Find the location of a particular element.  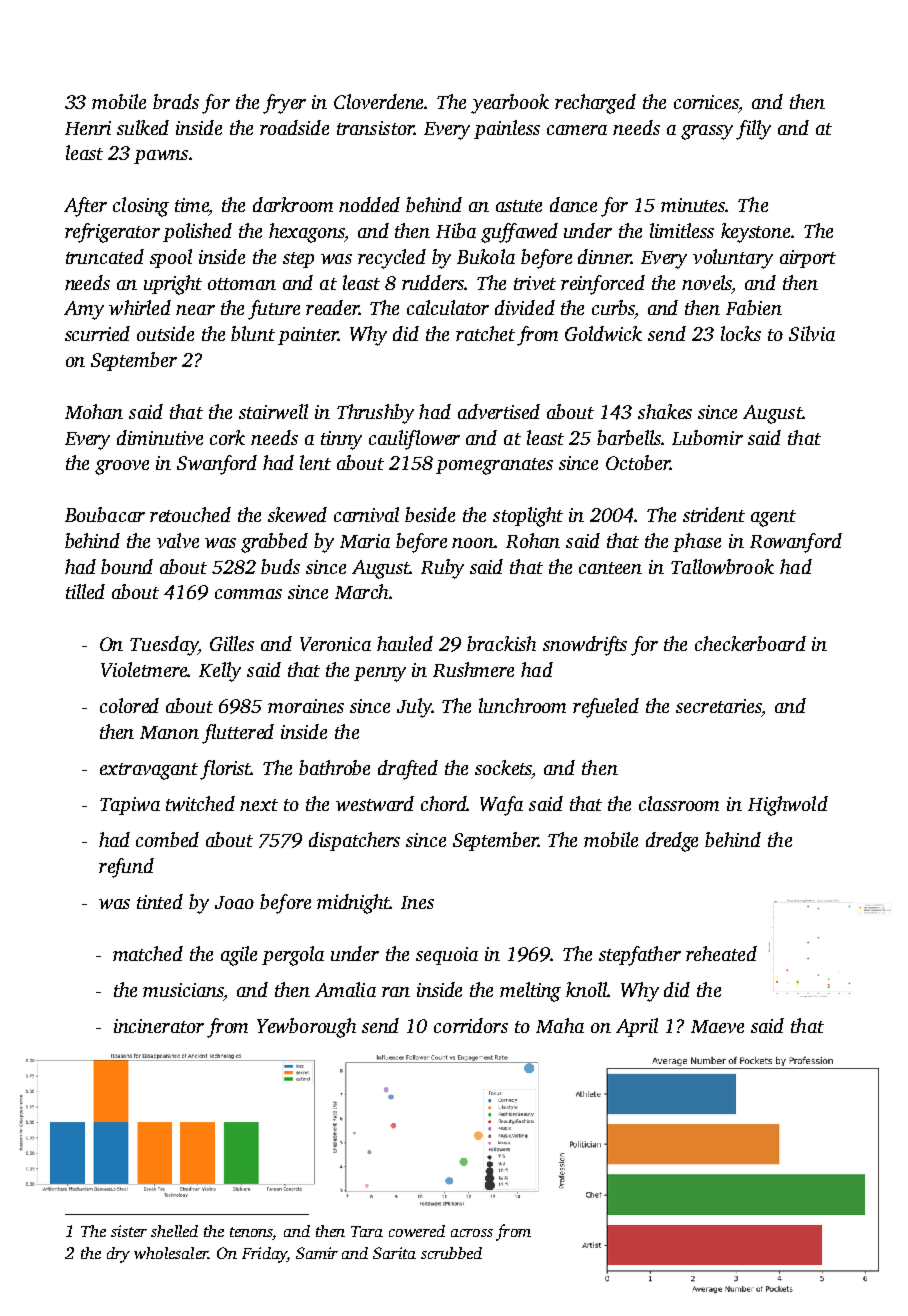

locks is located at coordinates (741, 333).
